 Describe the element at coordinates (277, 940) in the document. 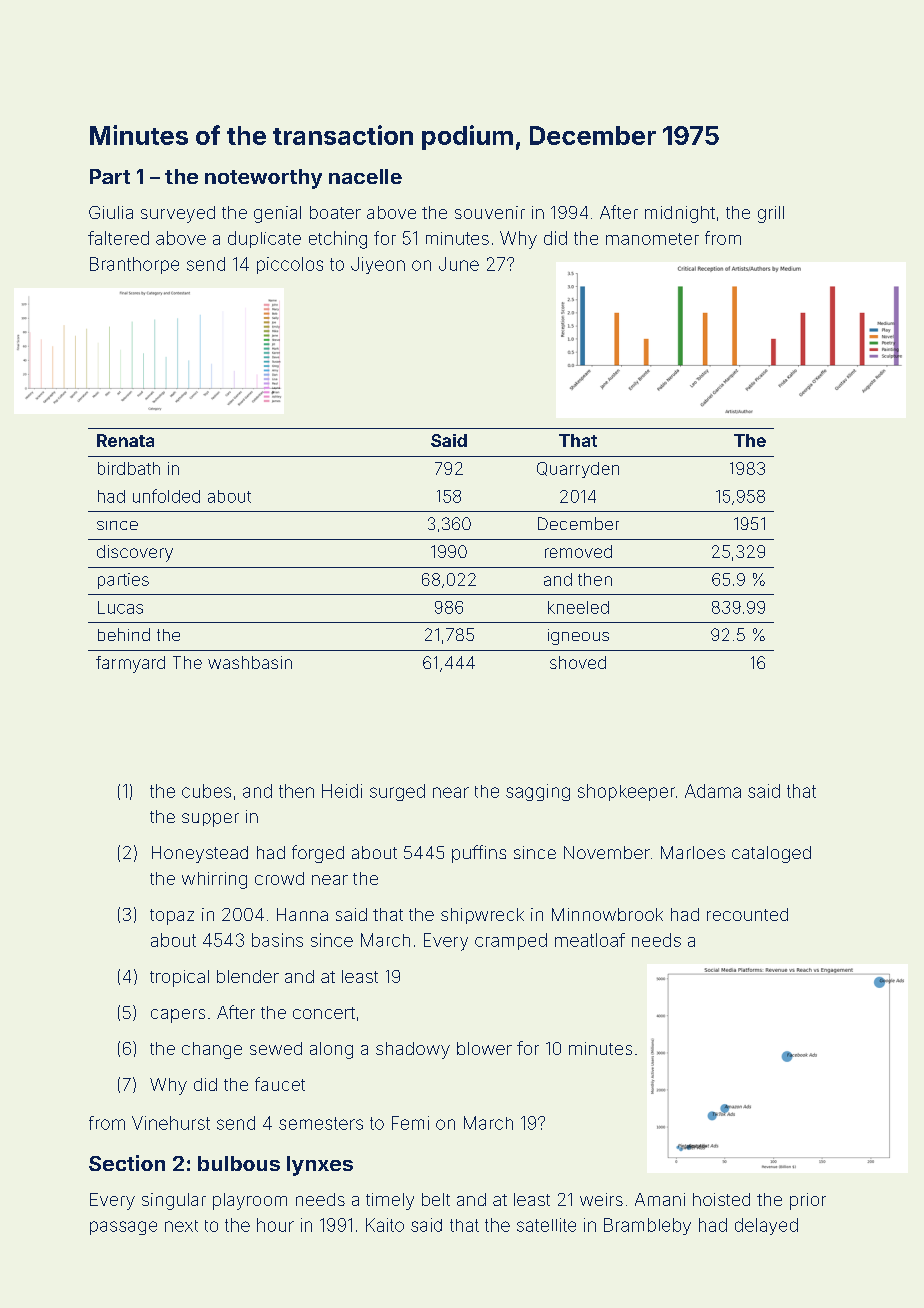

I see `basins` at that location.
